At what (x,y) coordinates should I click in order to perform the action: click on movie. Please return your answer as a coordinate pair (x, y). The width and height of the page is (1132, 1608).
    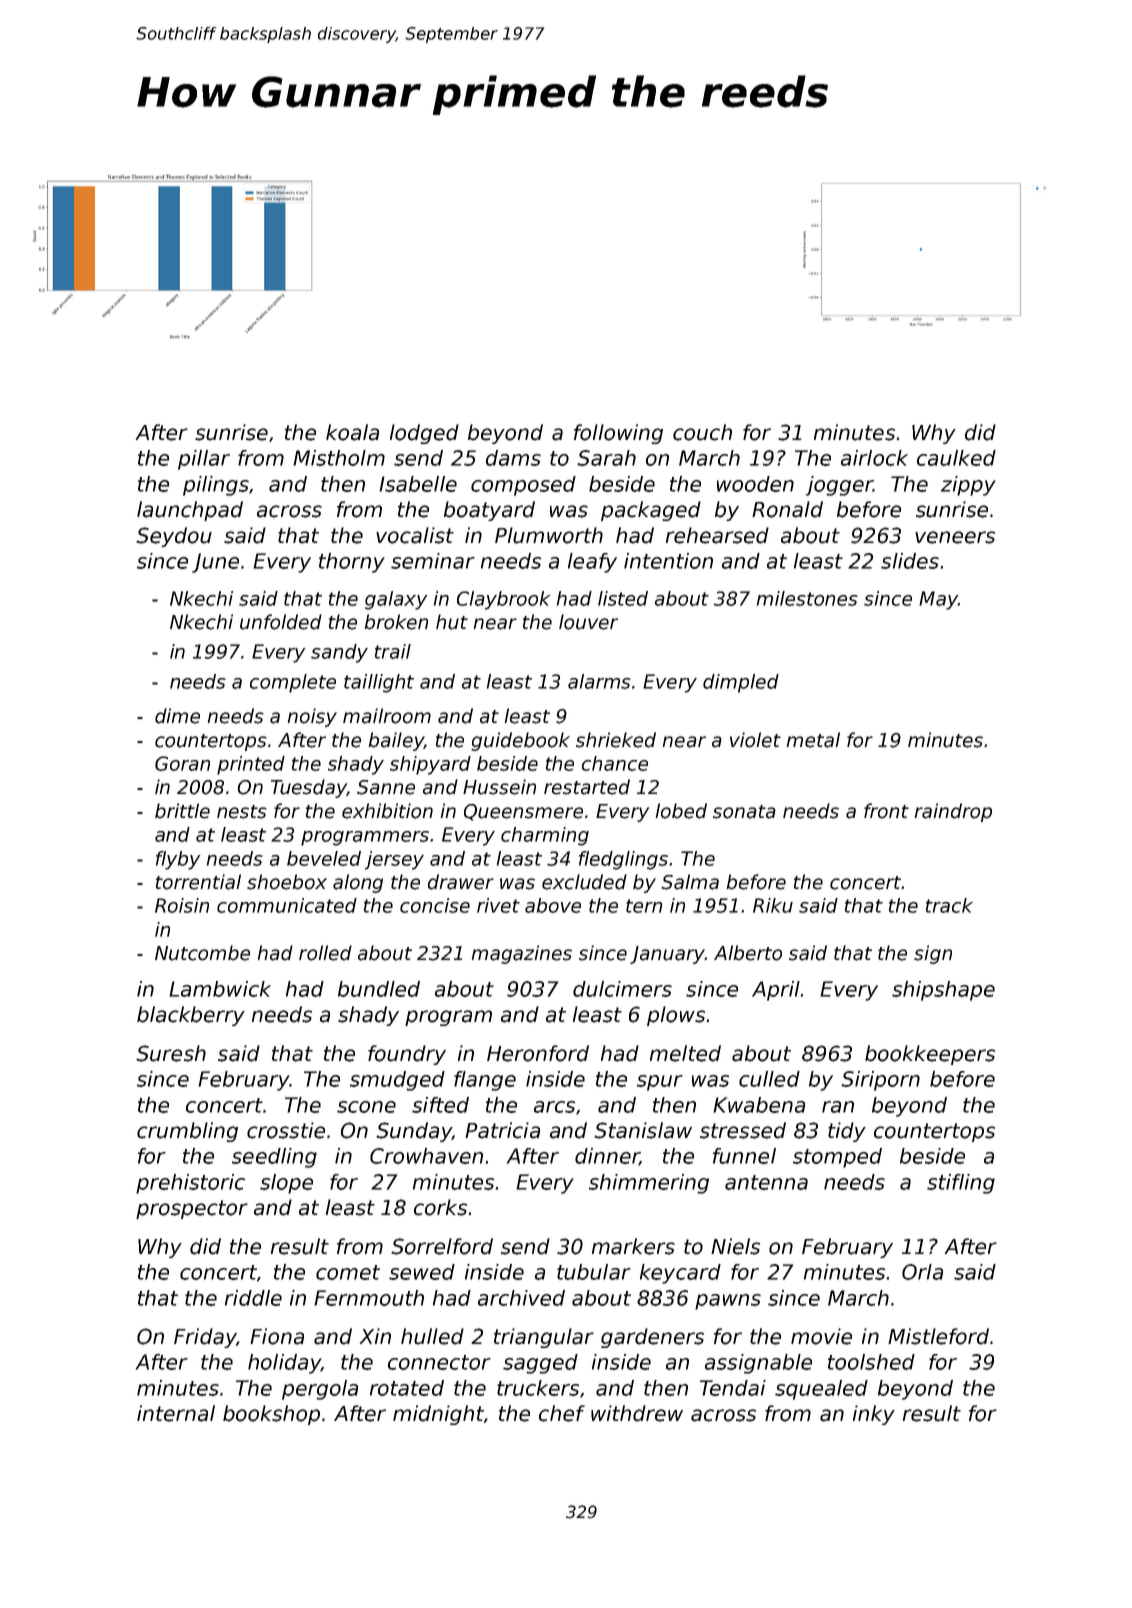
    Looking at the image, I should click on (821, 1336).
